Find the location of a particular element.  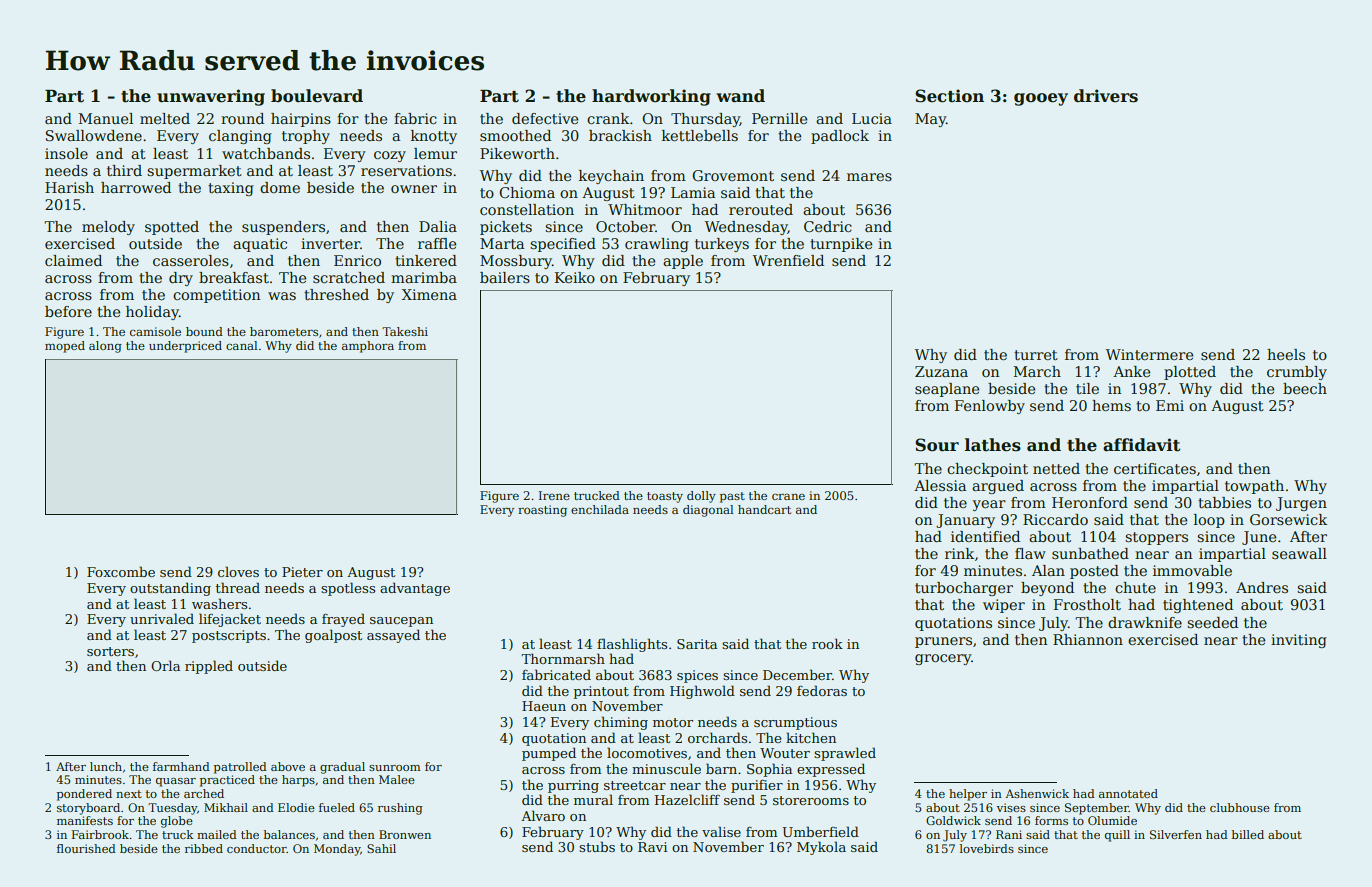

saucepan is located at coordinates (401, 622).
